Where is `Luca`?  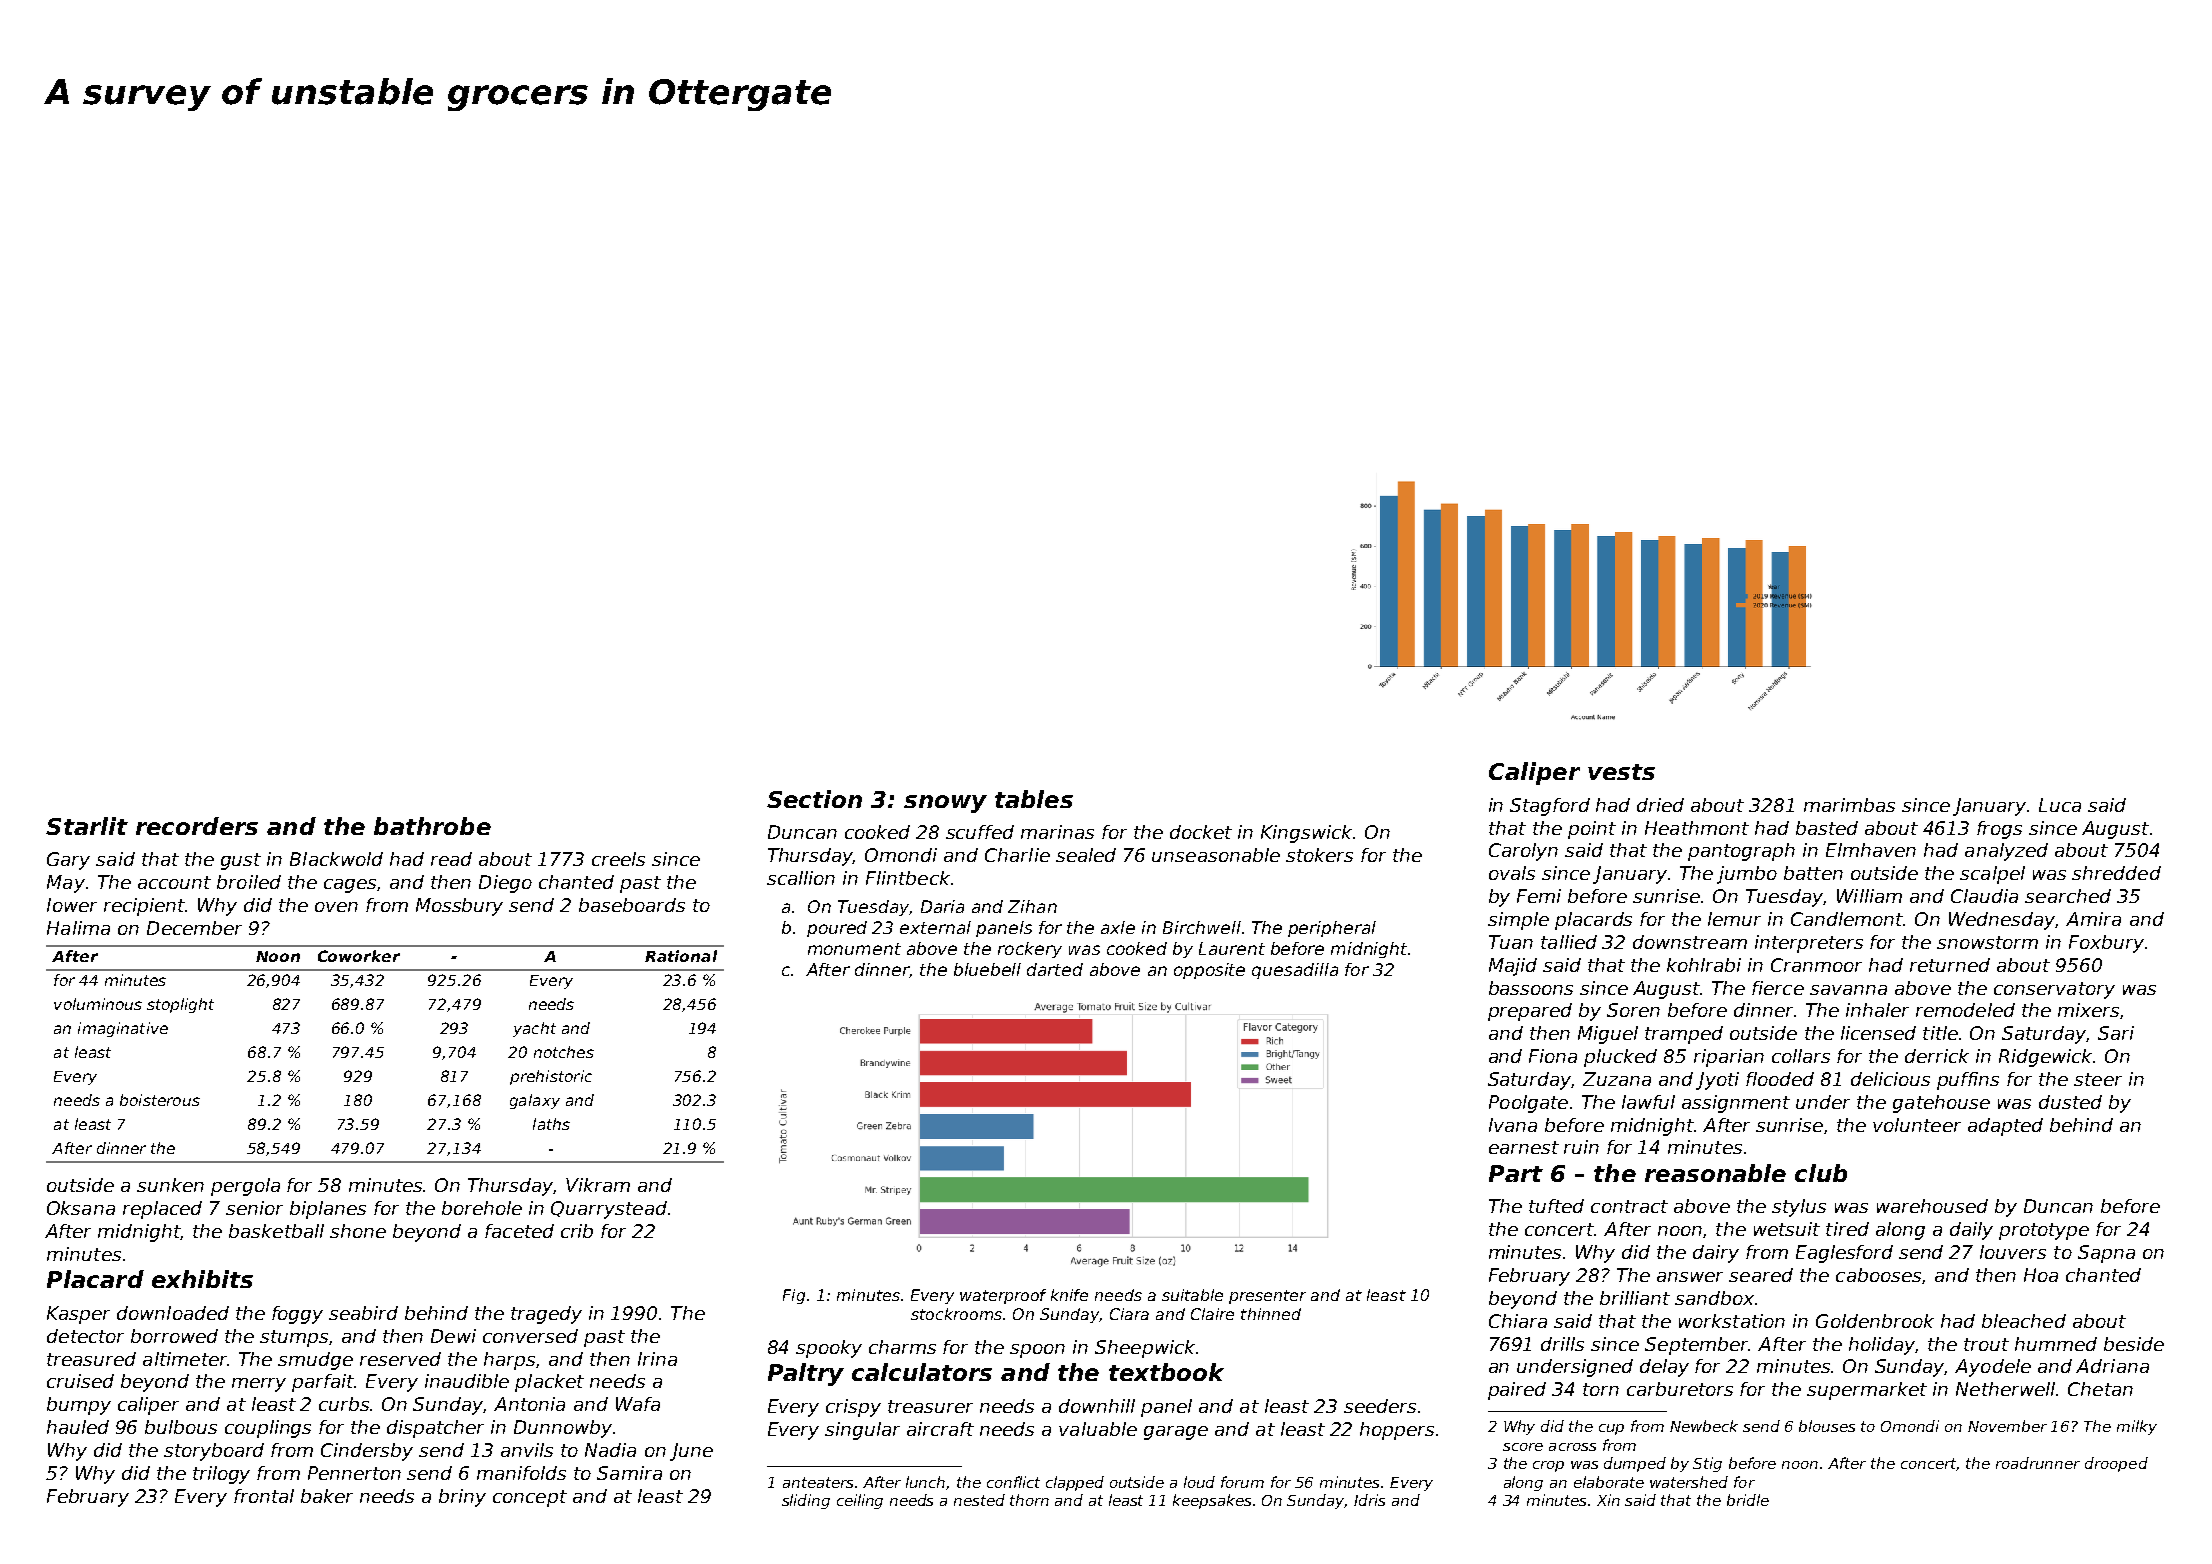 Luca is located at coordinates (2060, 805).
